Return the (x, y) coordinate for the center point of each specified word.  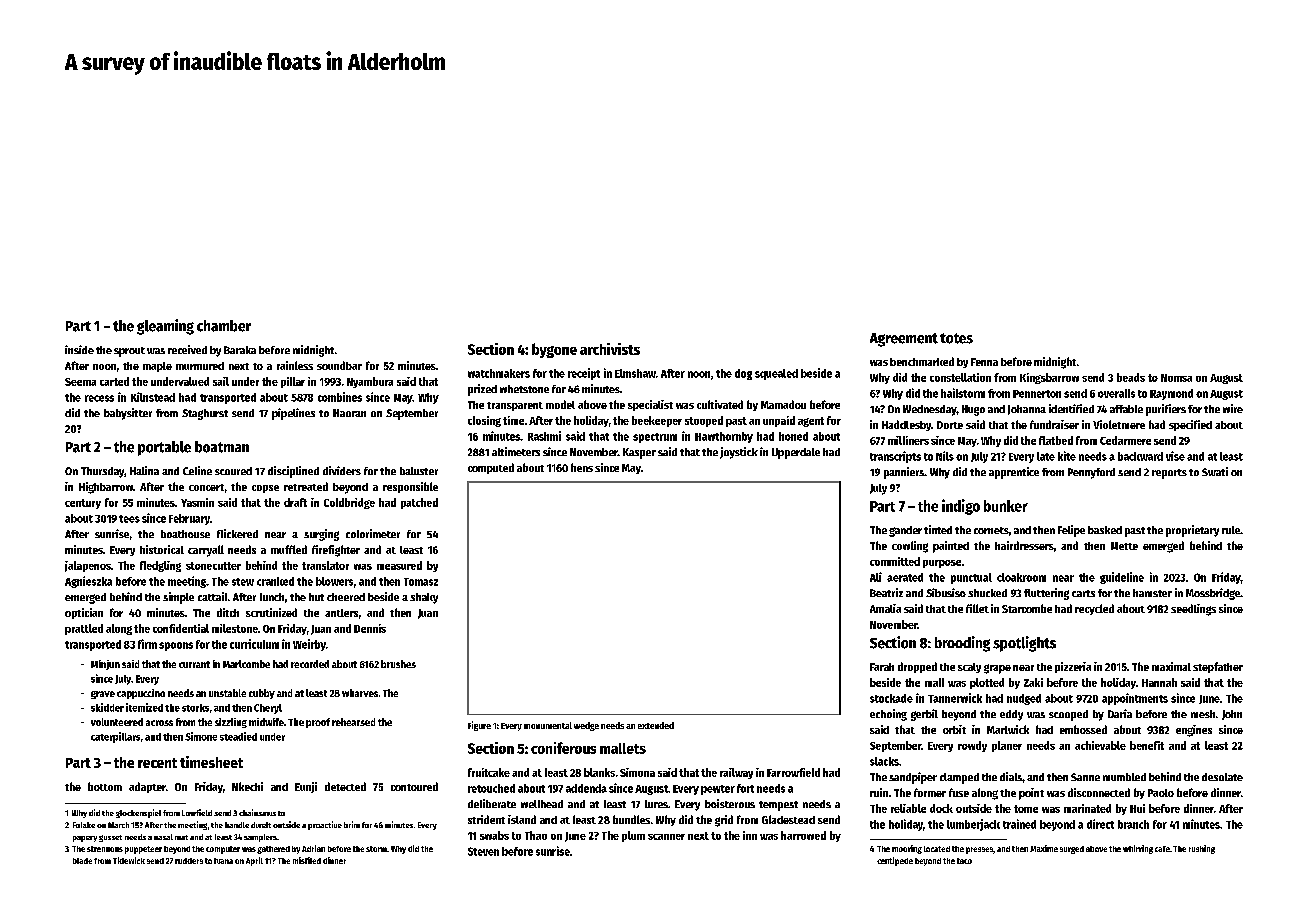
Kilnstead (153, 397)
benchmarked (922, 361)
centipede (895, 861)
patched (419, 503)
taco (964, 861)
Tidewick (129, 860)
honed (793, 436)
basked (1105, 530)
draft (295, 502)
